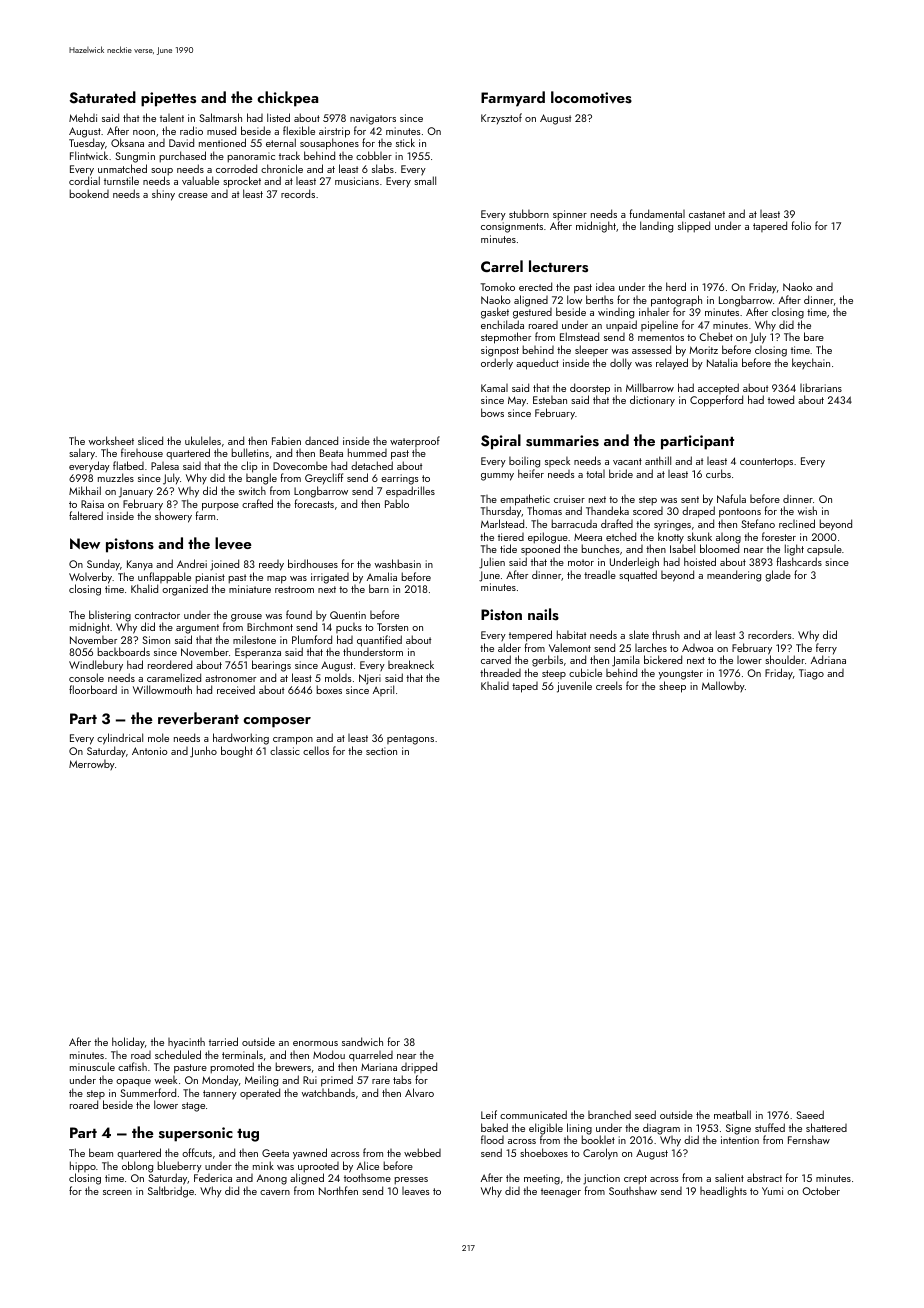 The height and width of the document is (1308, 924). I want to click on boiling, so click(524, 462).
